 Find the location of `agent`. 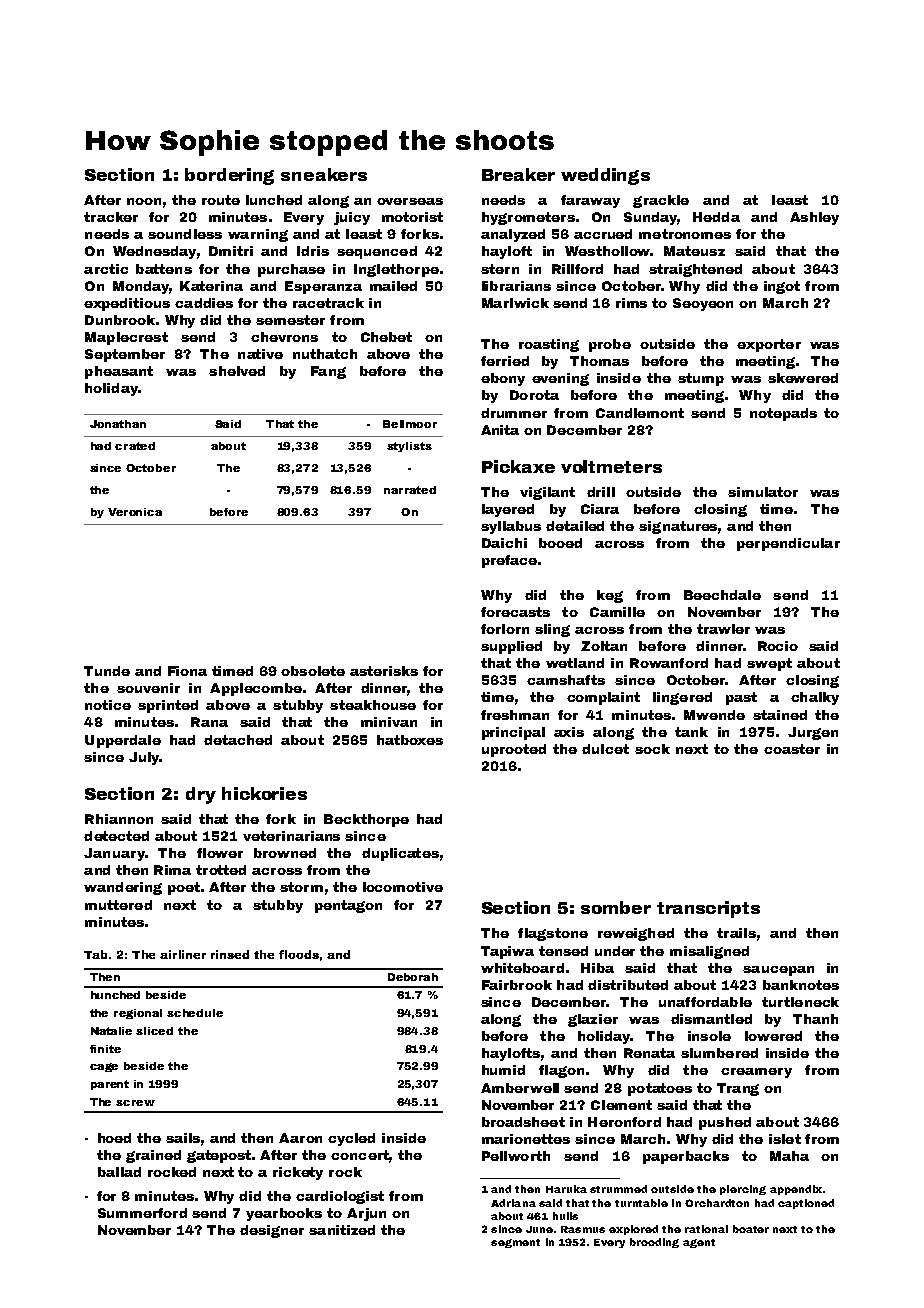

agent is located at coordinates (699, 1243).
